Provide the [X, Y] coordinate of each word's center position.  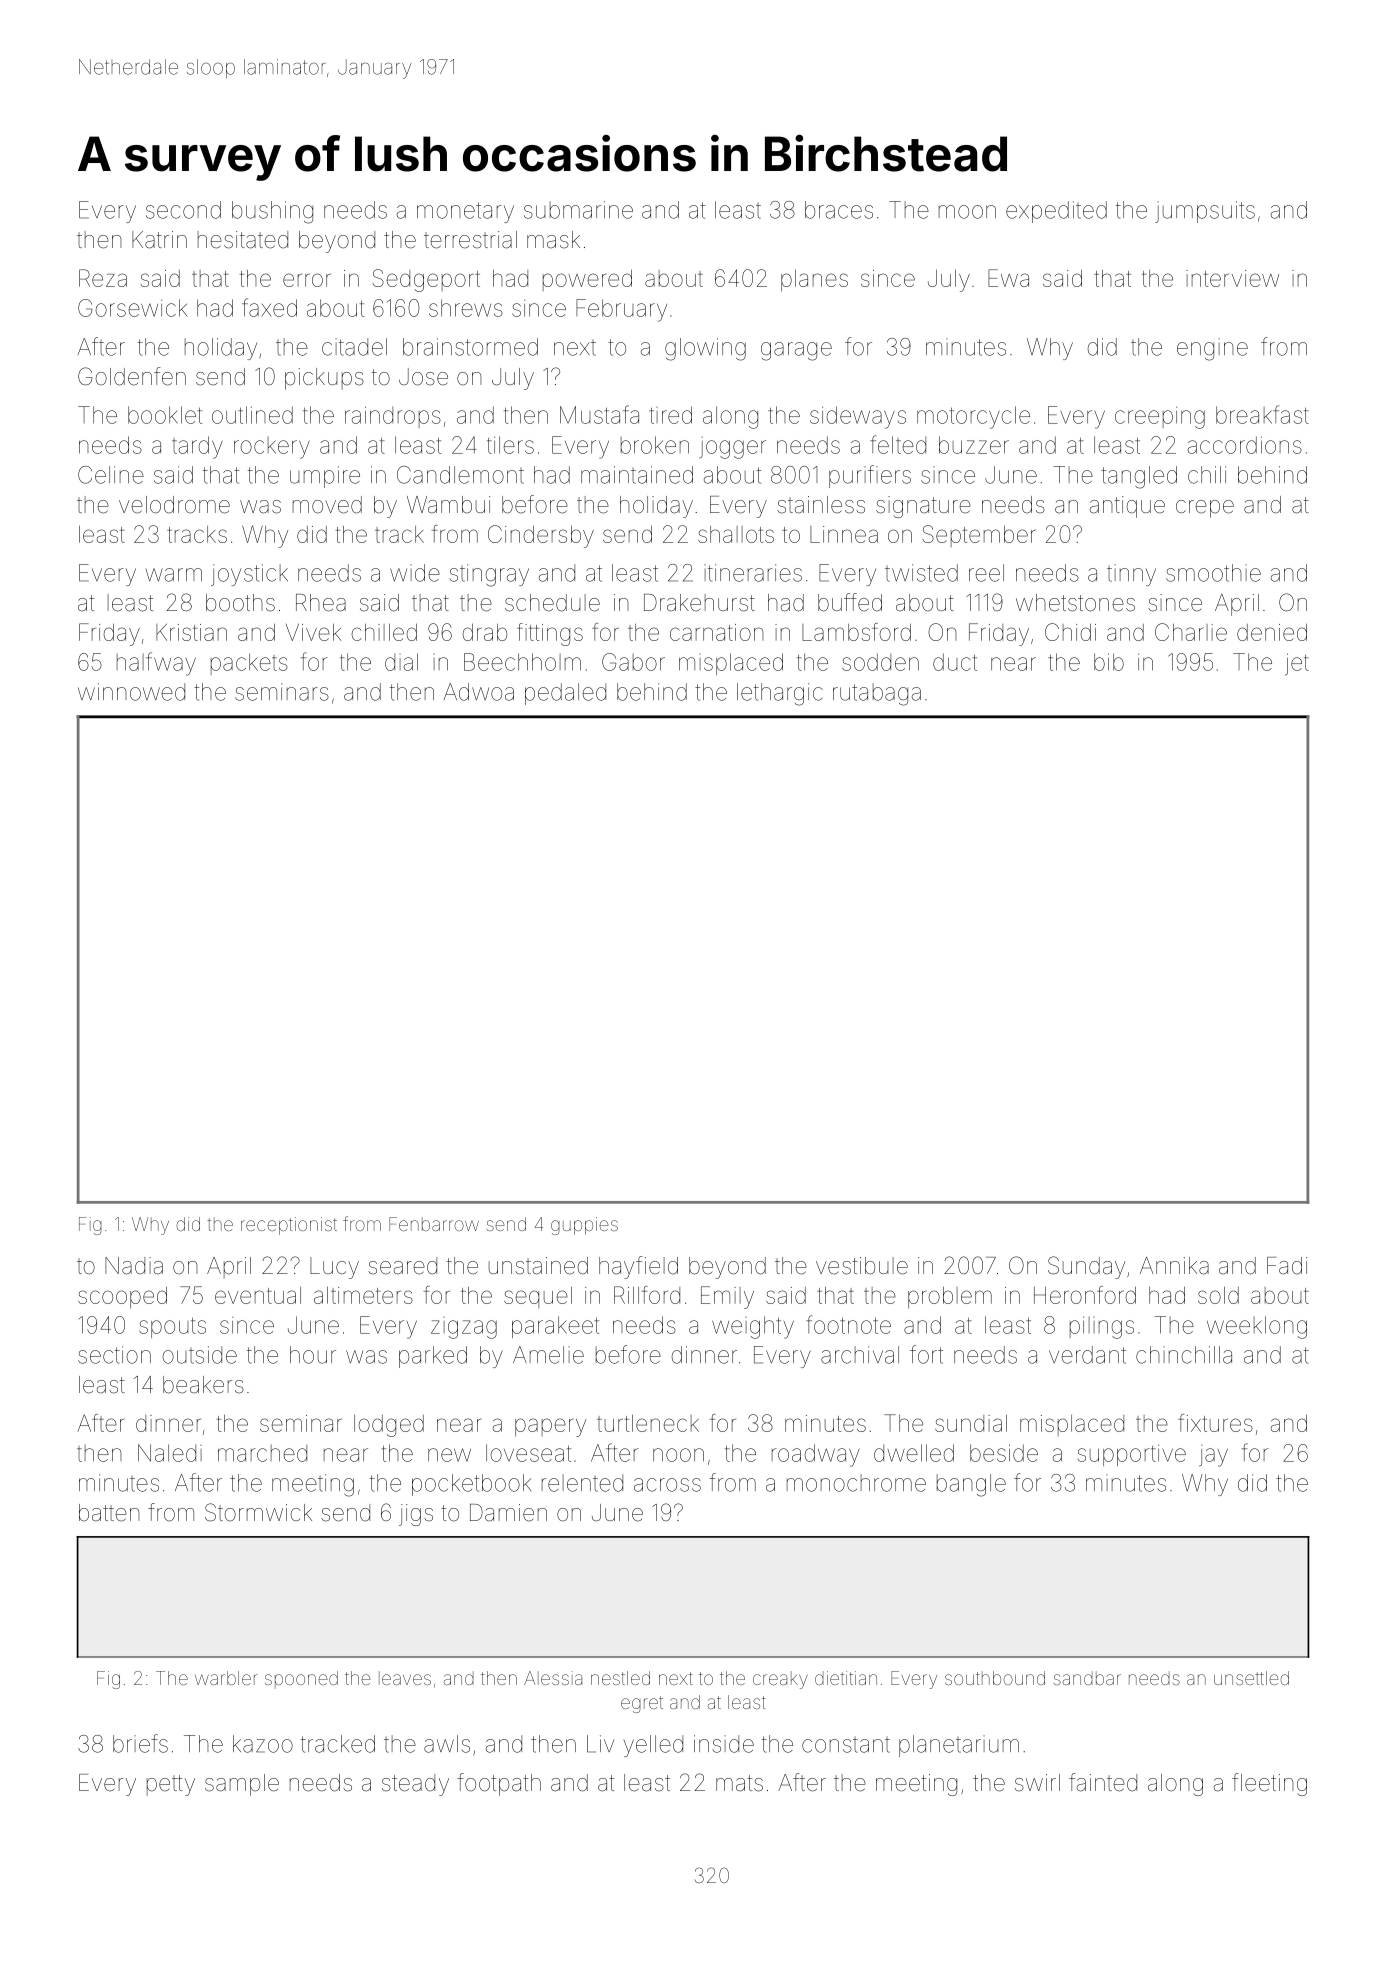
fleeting [1269, 1784]
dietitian [846, 1678]
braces [839, 210]
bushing [272, 212]
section [114, 1355]
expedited [1056, 212]
